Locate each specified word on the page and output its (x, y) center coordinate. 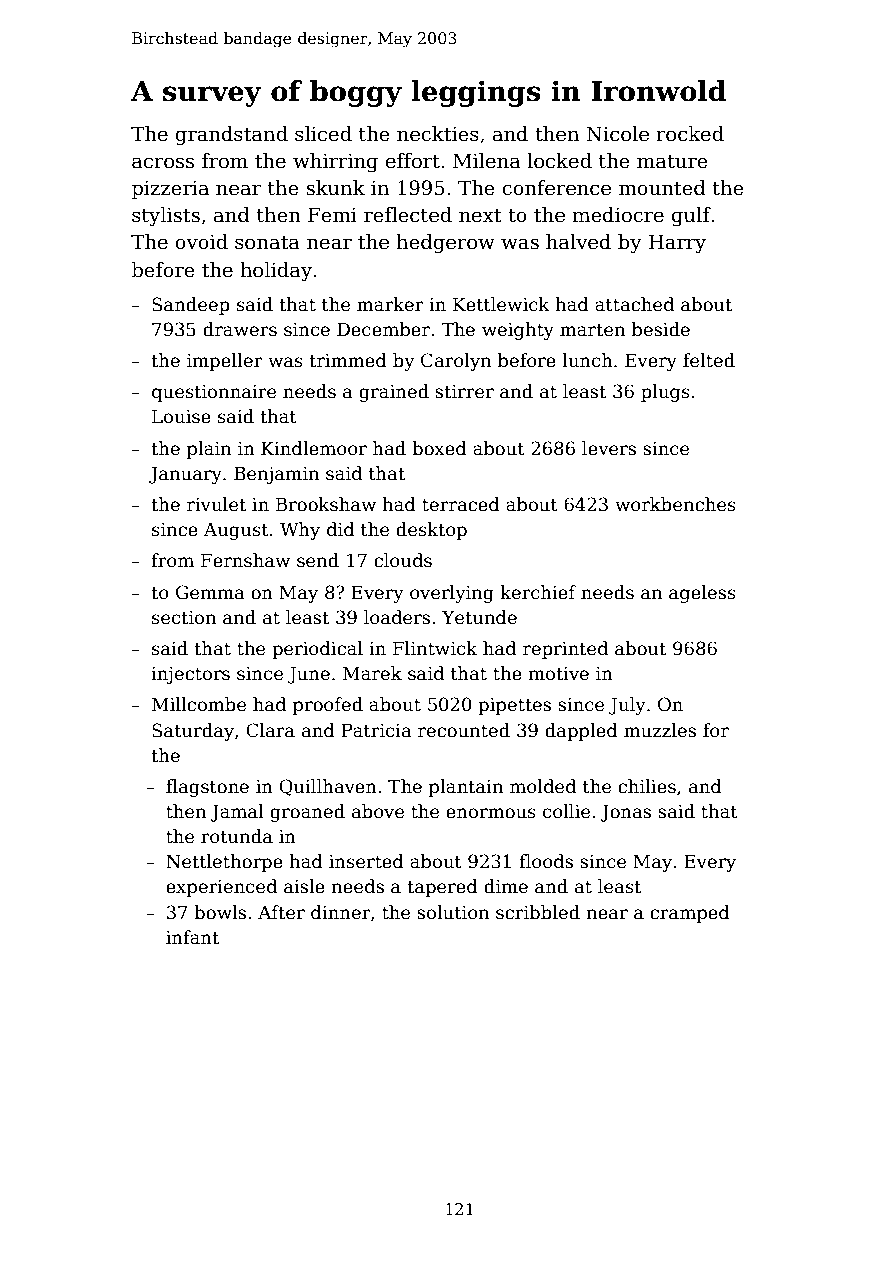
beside (661, 329)
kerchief (538, 592)
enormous (491, 813)
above (378, 811)
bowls (220, 912)
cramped (690, 914)
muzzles (660, 730)
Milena (487, 161)
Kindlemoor (314, 448)
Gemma (210, 592)
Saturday (193, 732)
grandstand (231, 136)
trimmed (348, 360)
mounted (662, 188)
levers (609, 448)
